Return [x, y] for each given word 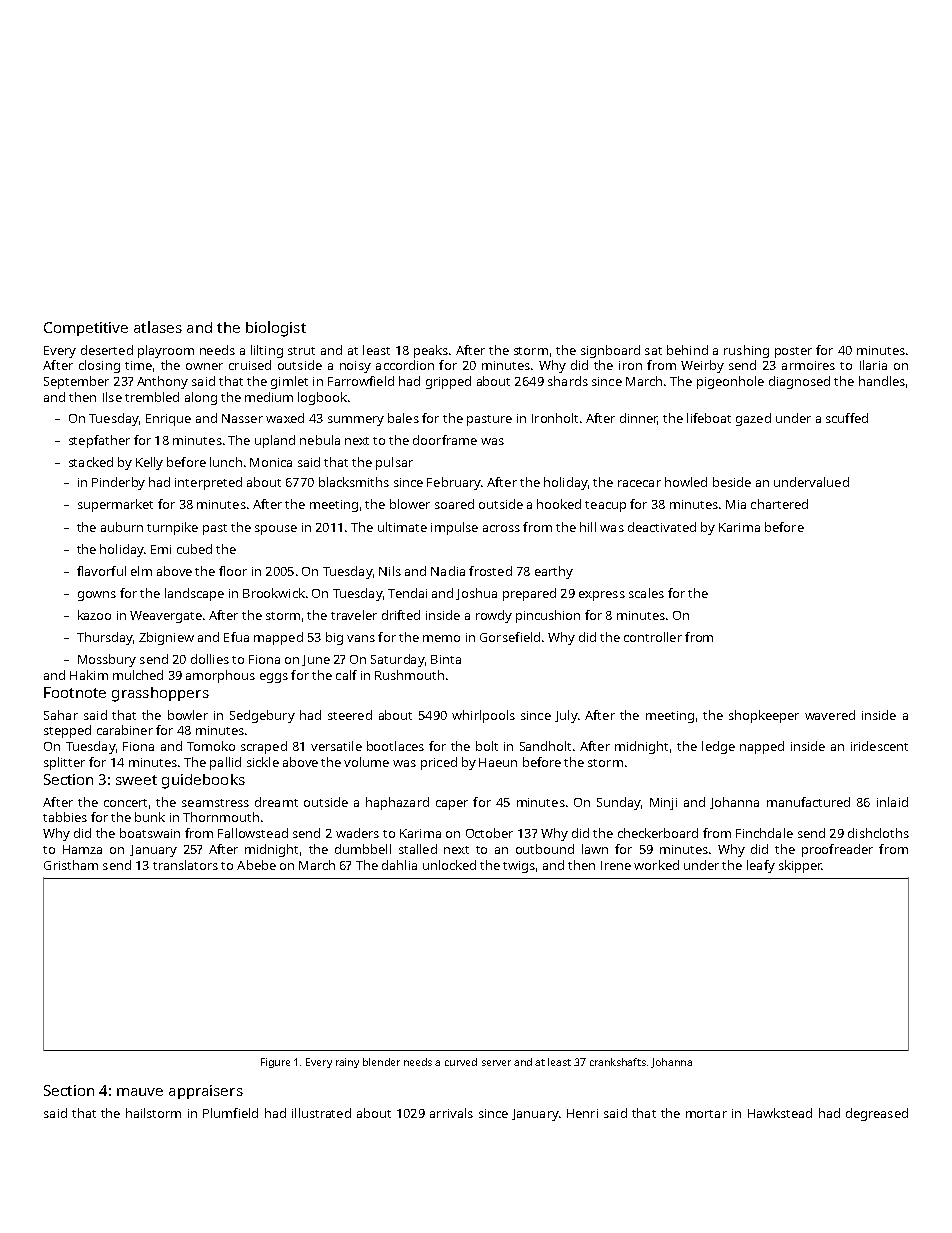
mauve [140, 1092]
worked [656, 865]
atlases [158, 327]
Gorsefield [510, 637]
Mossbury [107, 660]
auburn [122, 527]
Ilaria [873, 365]
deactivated [662, 527]
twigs [519, 867]
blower [410, 504]
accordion [405, 365]
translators [185, 865]
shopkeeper [764, 716]
